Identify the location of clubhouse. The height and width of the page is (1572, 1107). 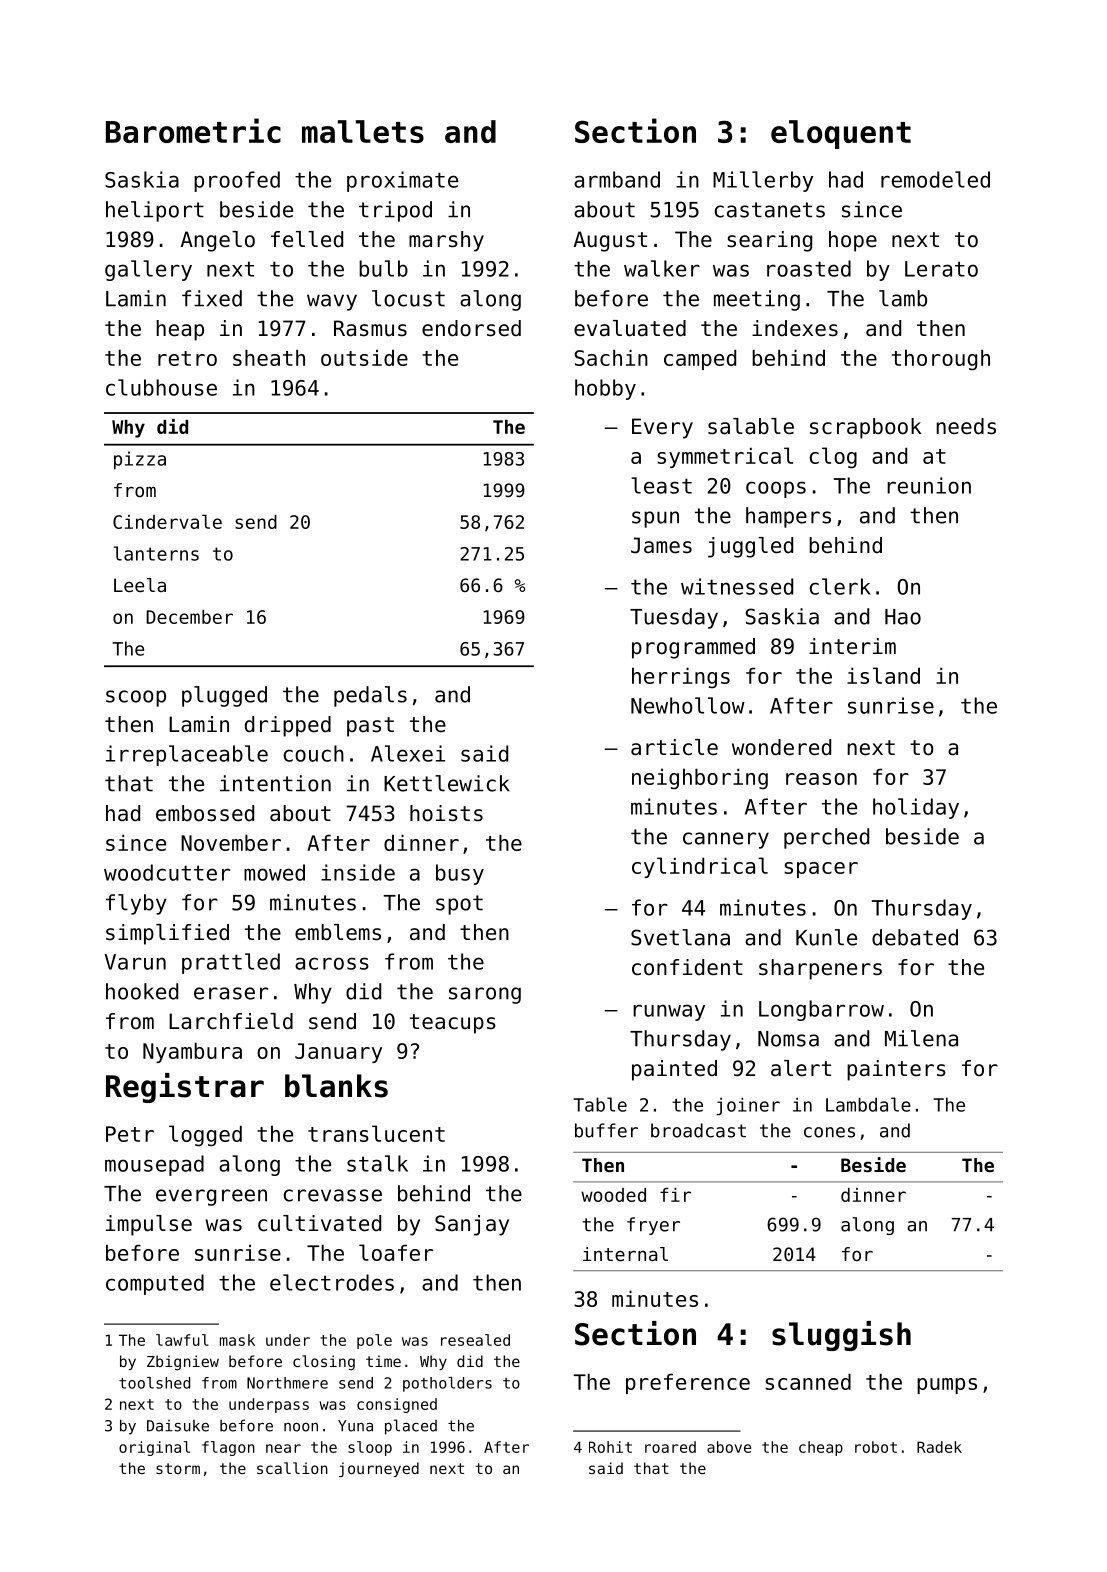
(161, 387).
